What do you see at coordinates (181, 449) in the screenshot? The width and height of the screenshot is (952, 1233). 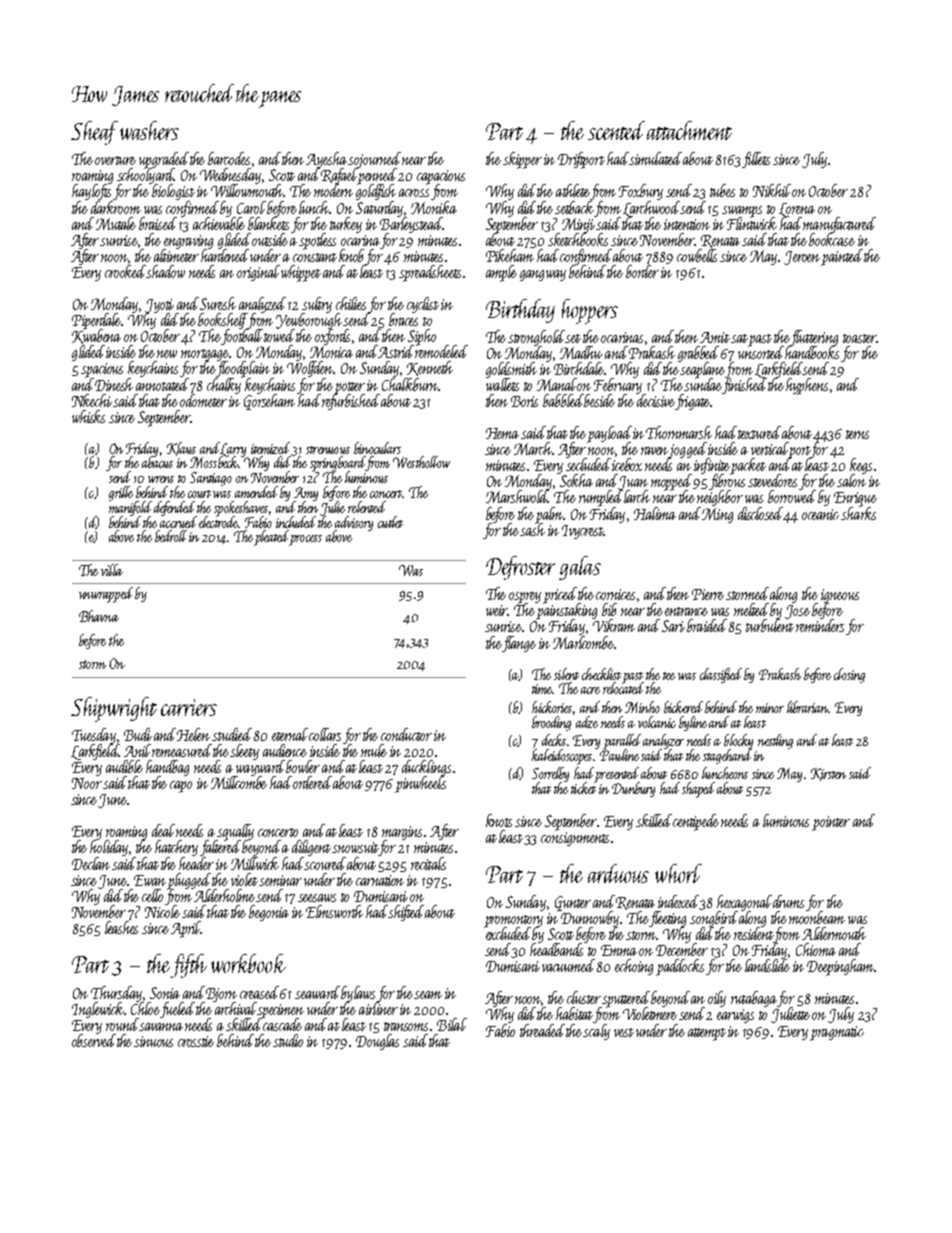 I see `Klaus` at bounding box center [181, 449].
